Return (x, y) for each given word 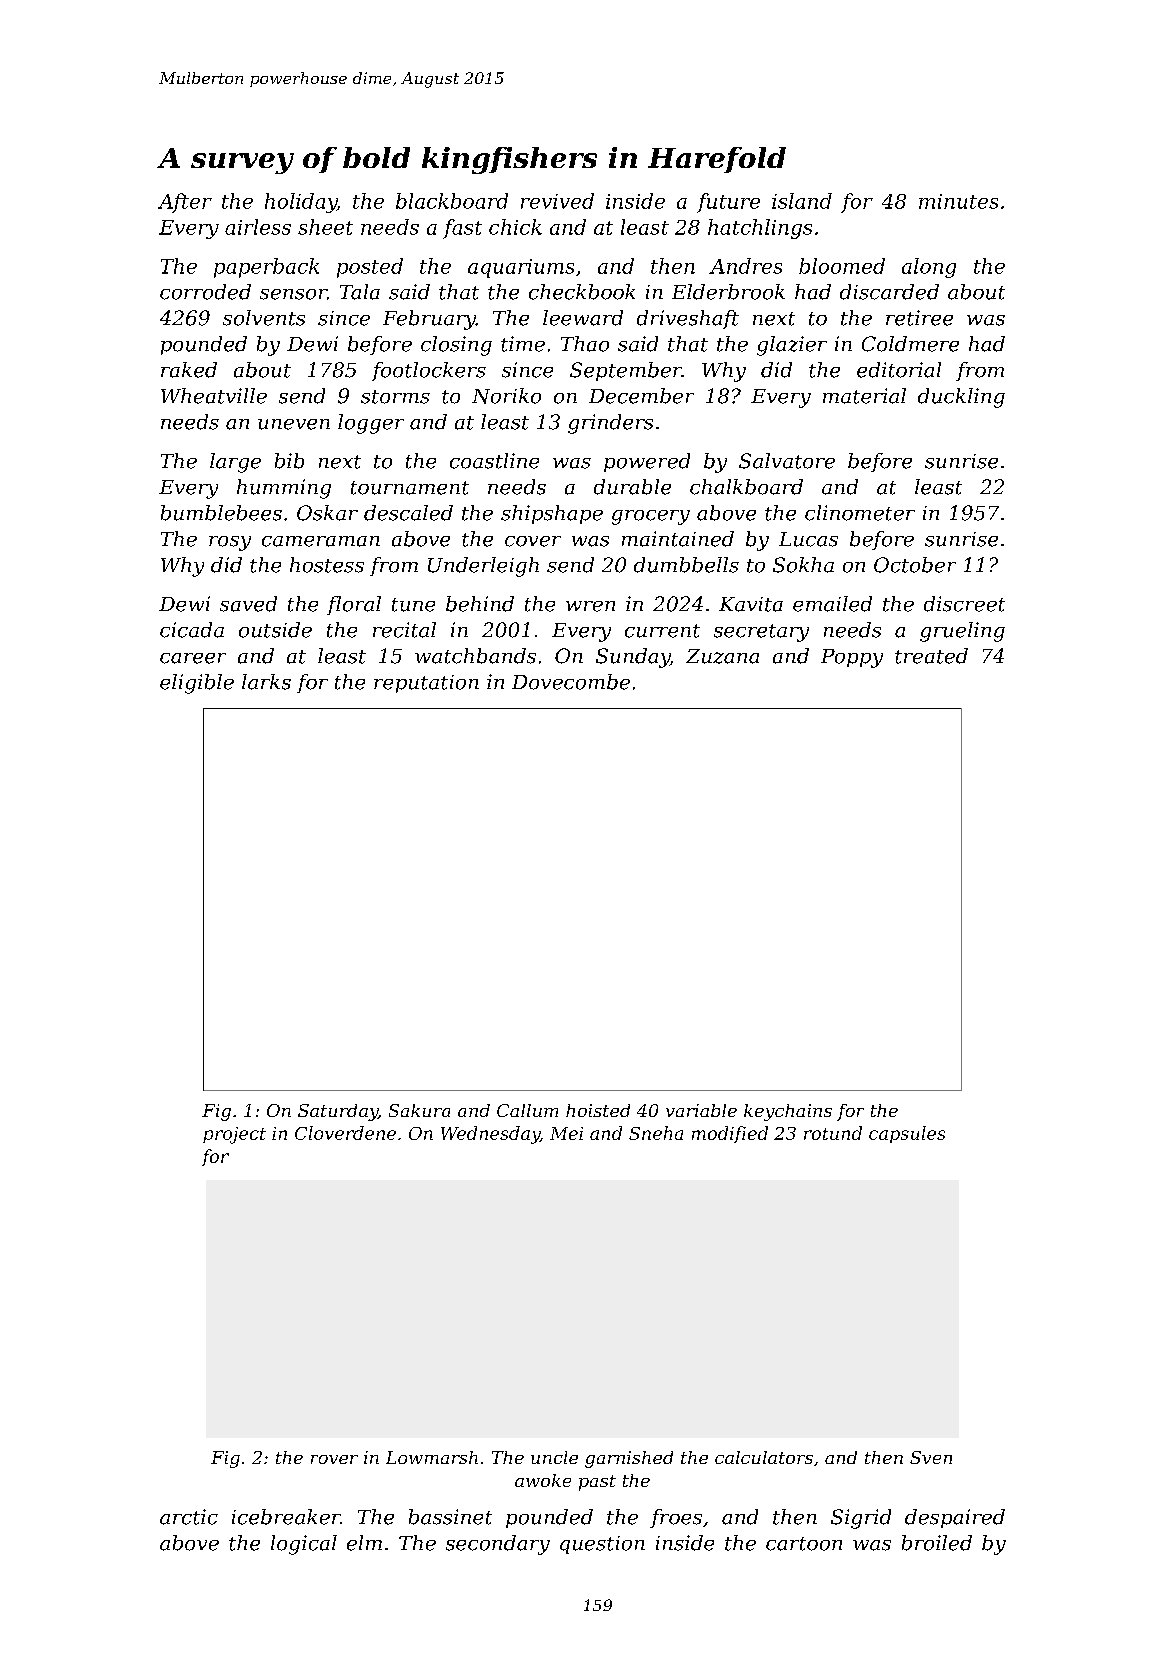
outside (275, 630)
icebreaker (286, 1517)
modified (730, 1134)
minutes (958, 201)
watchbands (475, 656)
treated (931, 656)
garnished (629, 1459)
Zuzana (722, 656)
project (234, 1135)
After (185, 203)
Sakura (419, 1110)
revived (557, 201)
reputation (426, 684)
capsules (907, 1134)
